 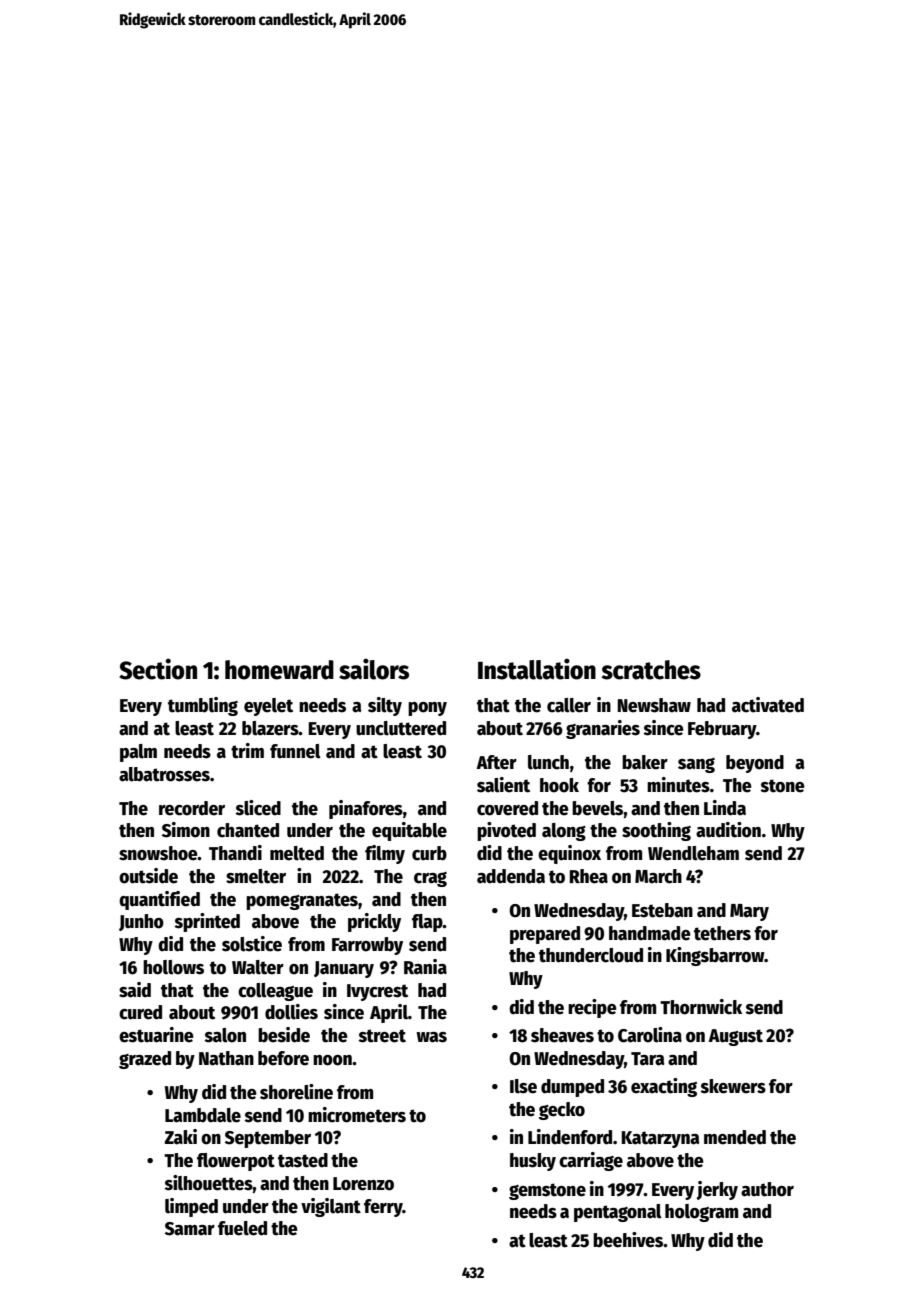 What do you see at coordinates (374, 922) in the screenshot?
I see `prickly` at bounding box center [374, 922].
